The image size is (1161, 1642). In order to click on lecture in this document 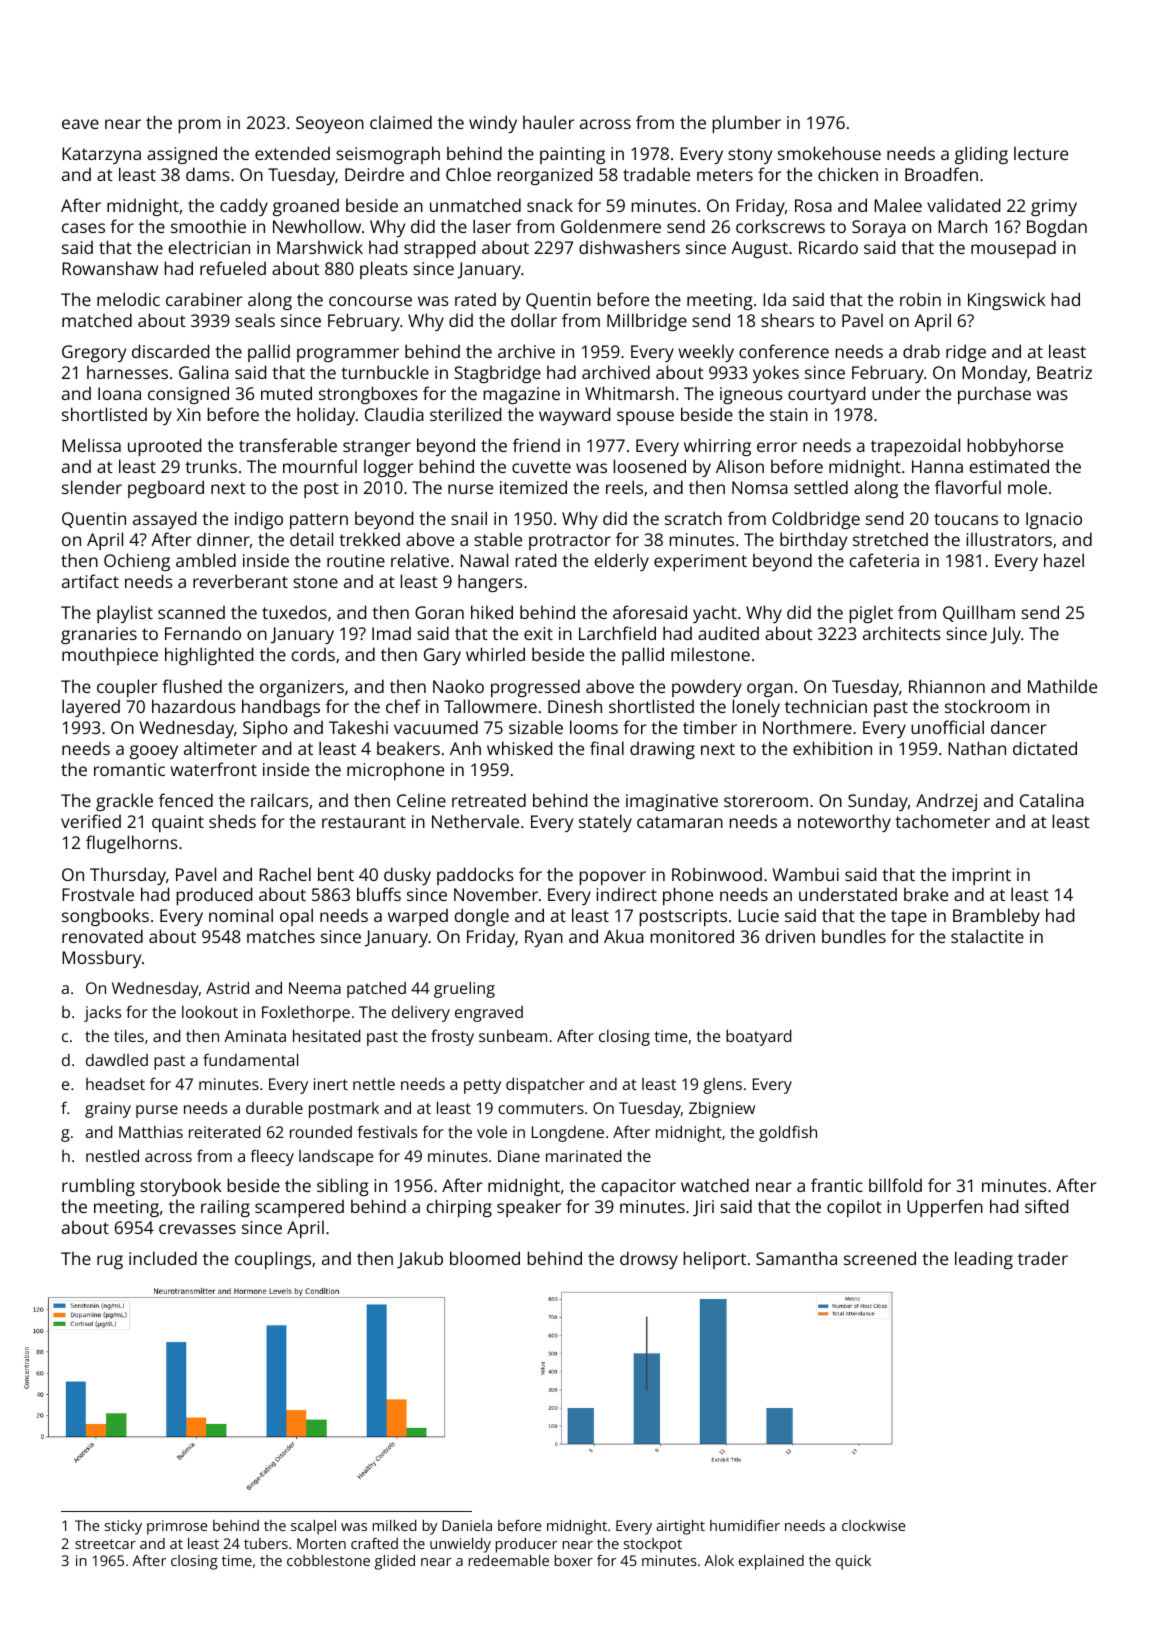, I will do `click(1041, 153)`.
